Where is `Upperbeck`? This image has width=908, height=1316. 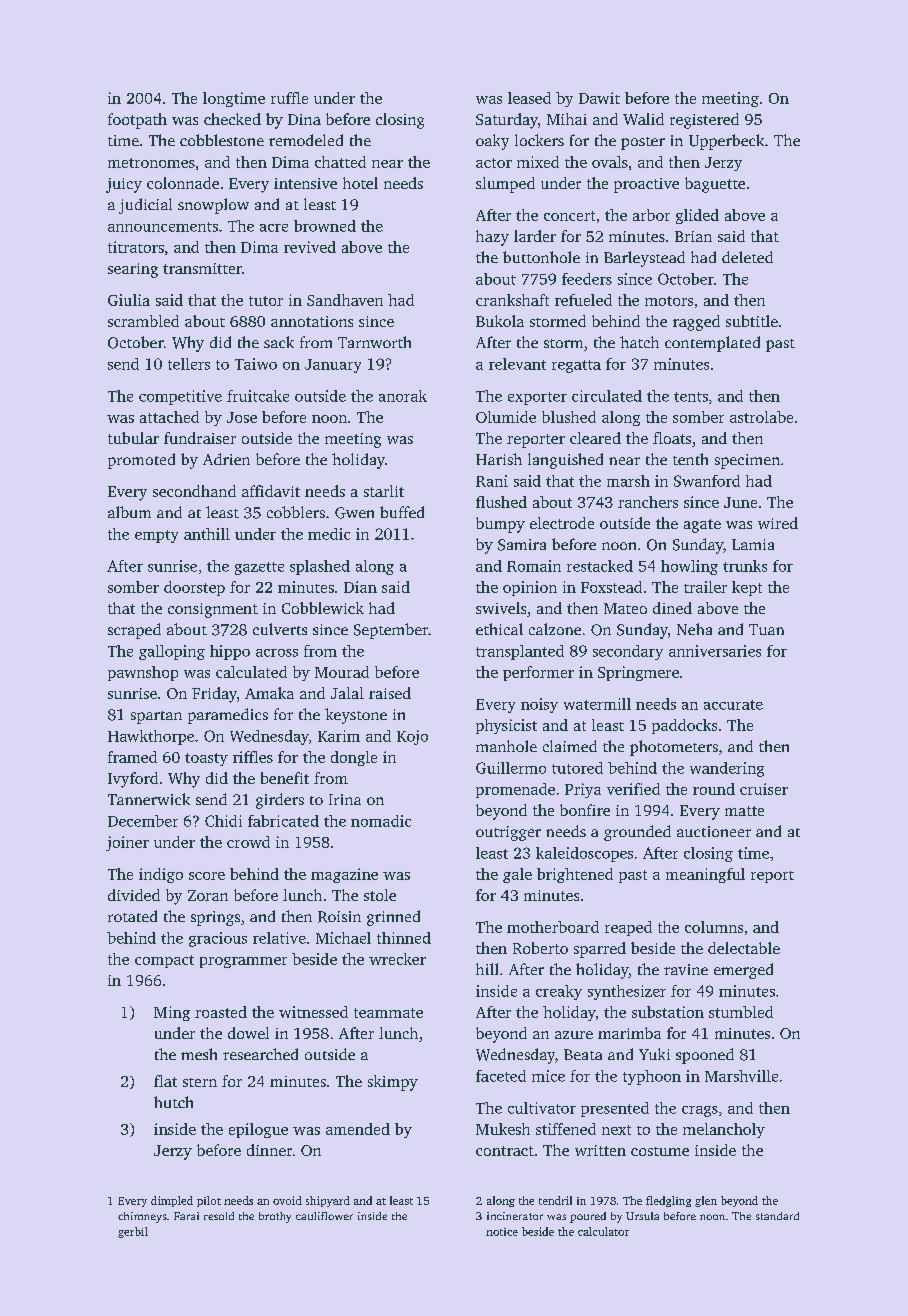 Upperbeck is located at coordinates (726, 142).
